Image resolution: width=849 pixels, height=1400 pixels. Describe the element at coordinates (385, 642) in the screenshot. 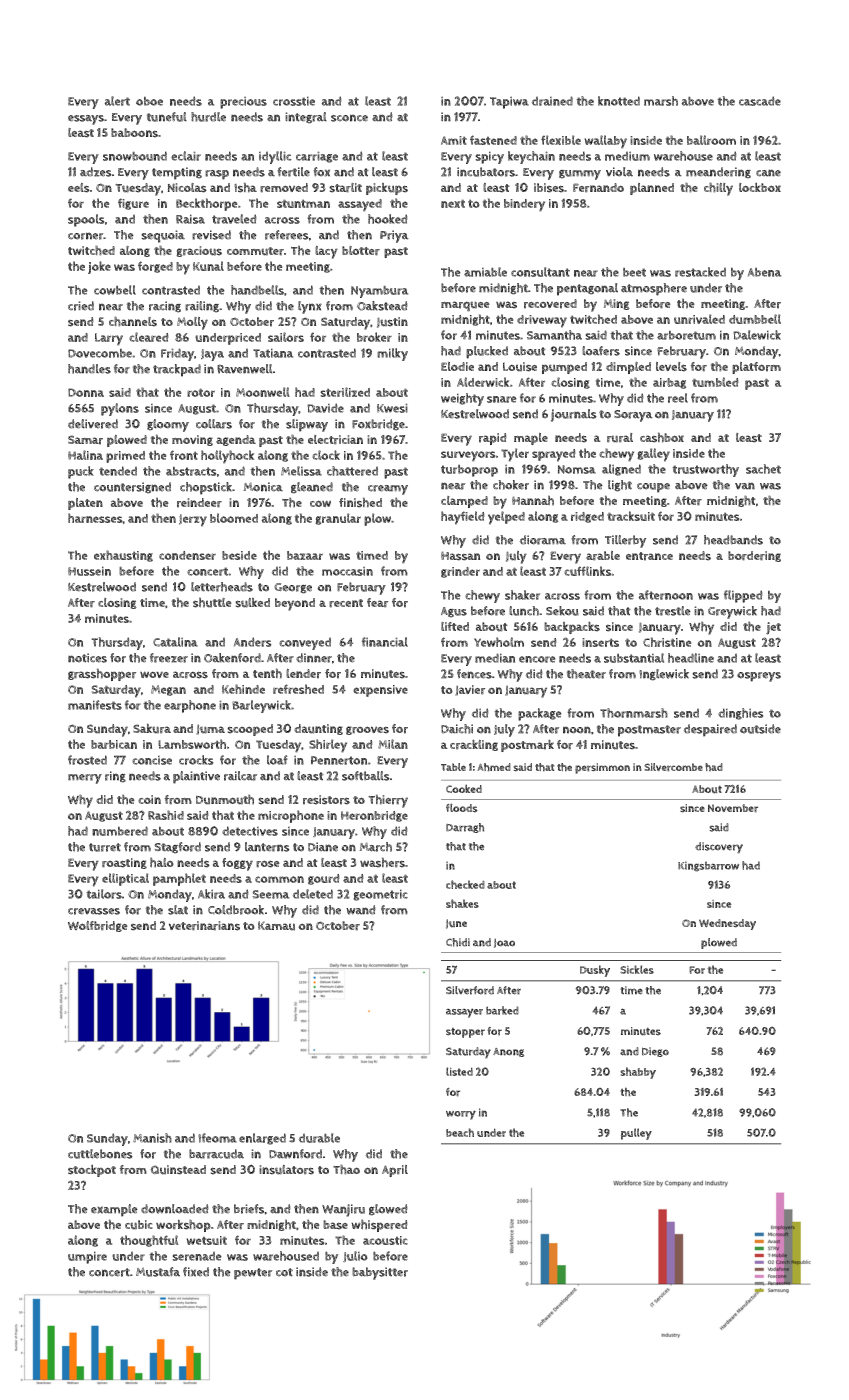

I see `financial` at that location.
